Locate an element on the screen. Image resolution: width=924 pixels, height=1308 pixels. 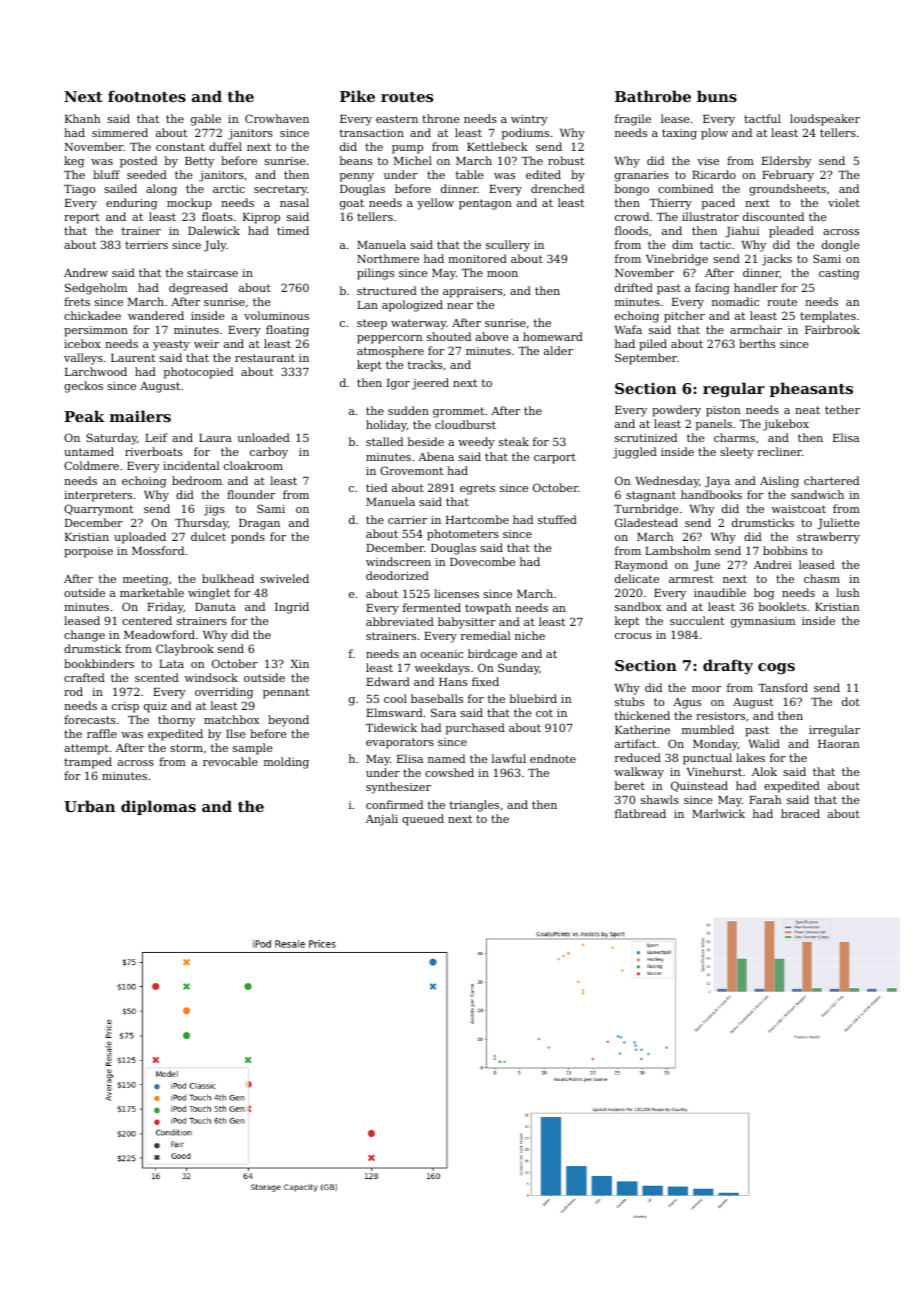
Quarrymont is located at coordinates (98, 510).
